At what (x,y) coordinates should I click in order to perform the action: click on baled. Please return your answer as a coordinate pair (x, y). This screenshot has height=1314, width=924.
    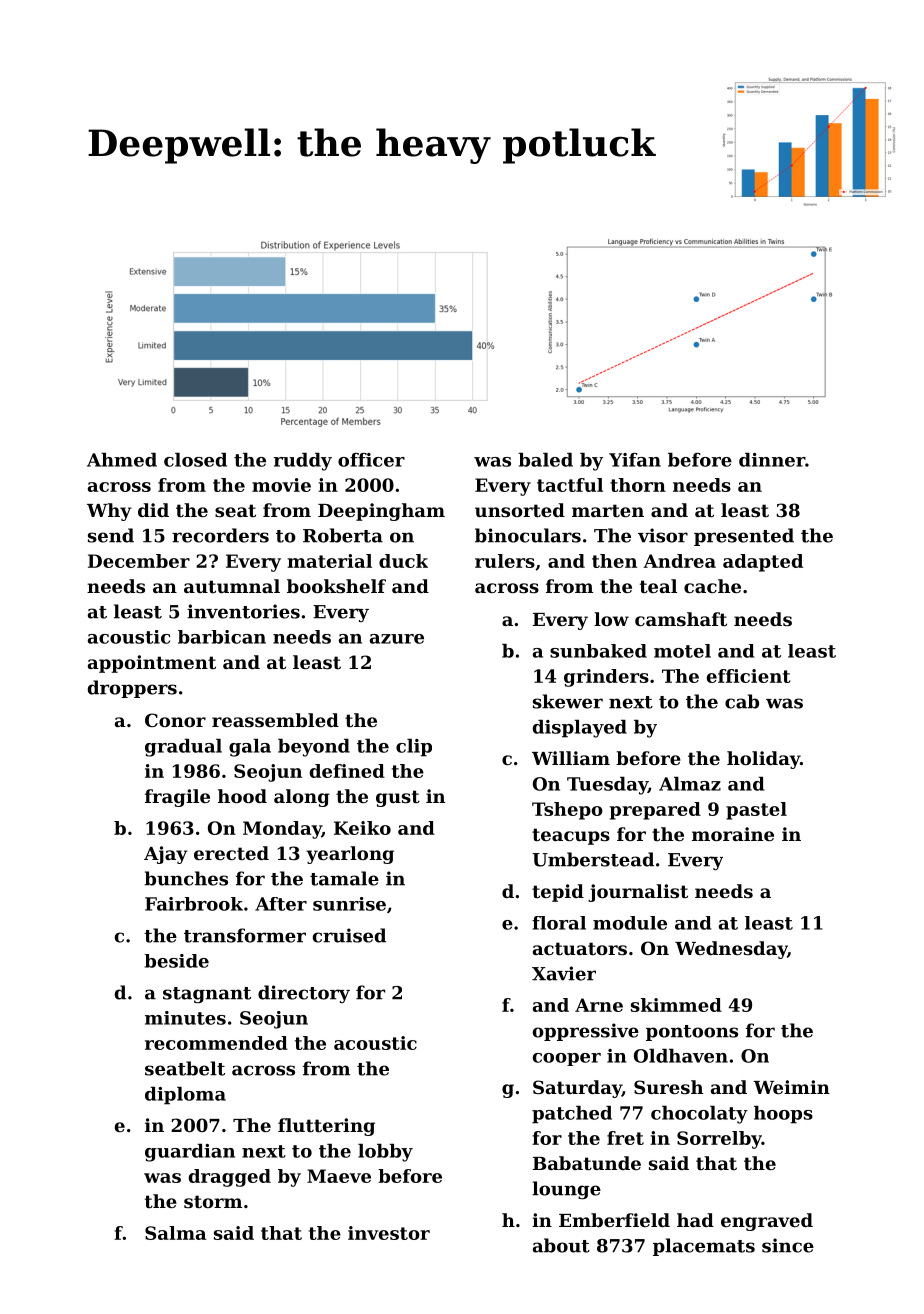
    Looking at the image, I should click on (545, 460).
